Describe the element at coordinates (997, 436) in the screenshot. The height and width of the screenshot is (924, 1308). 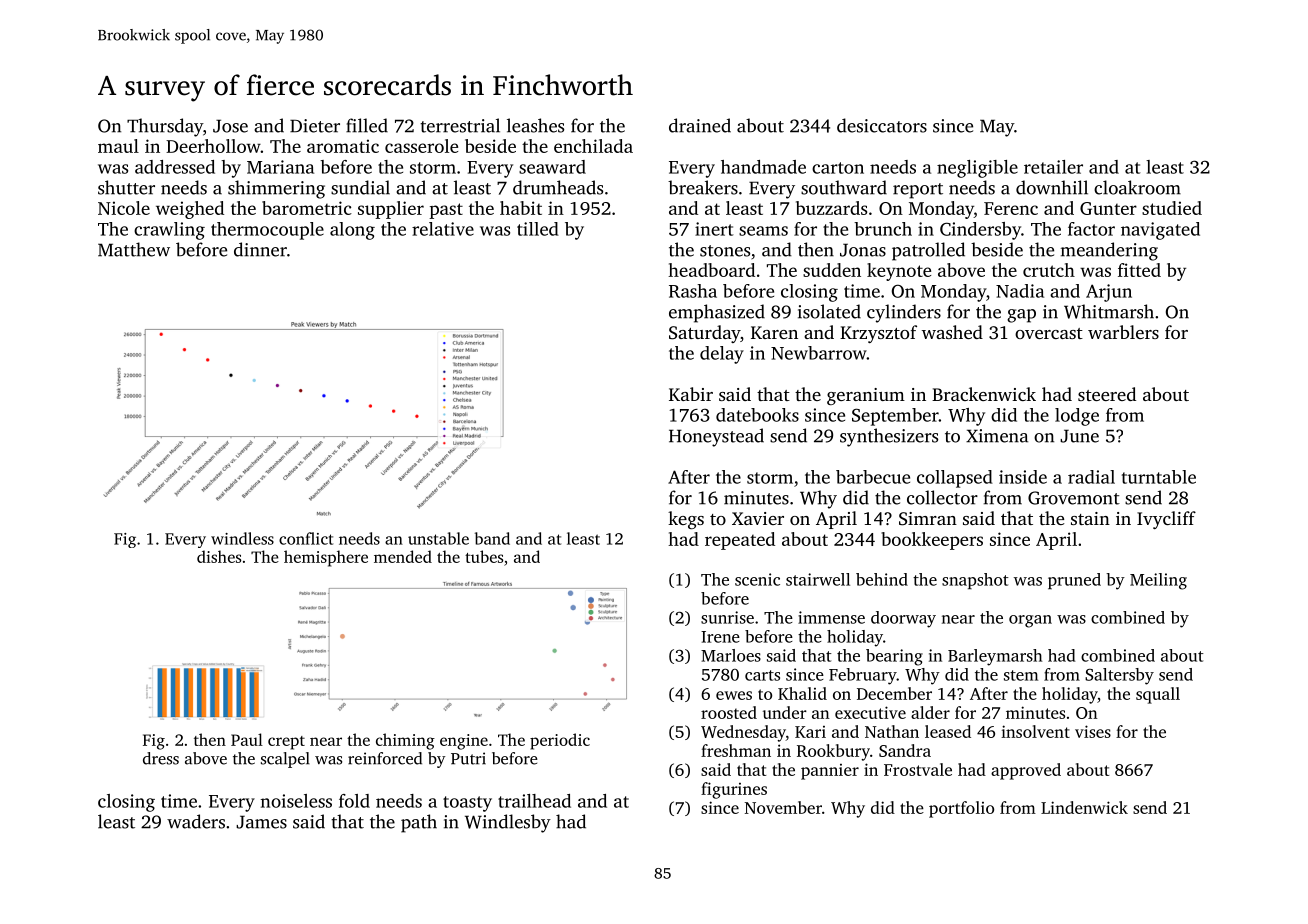
I see `Ximena` at that location.
